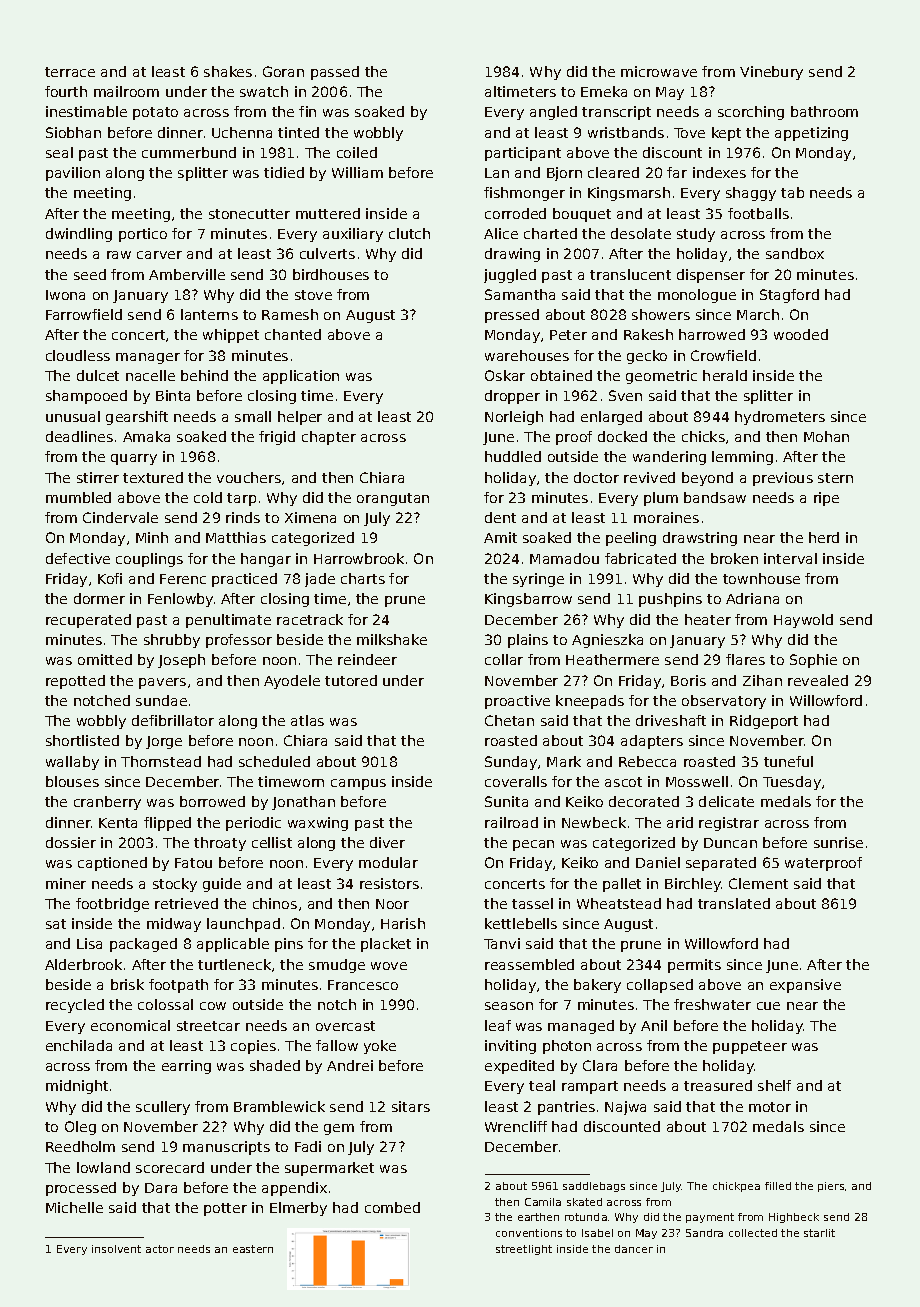  What do you see at coordinates (72, 763) in the page?
I see `wallaby` at bounding box center [72, 763].
